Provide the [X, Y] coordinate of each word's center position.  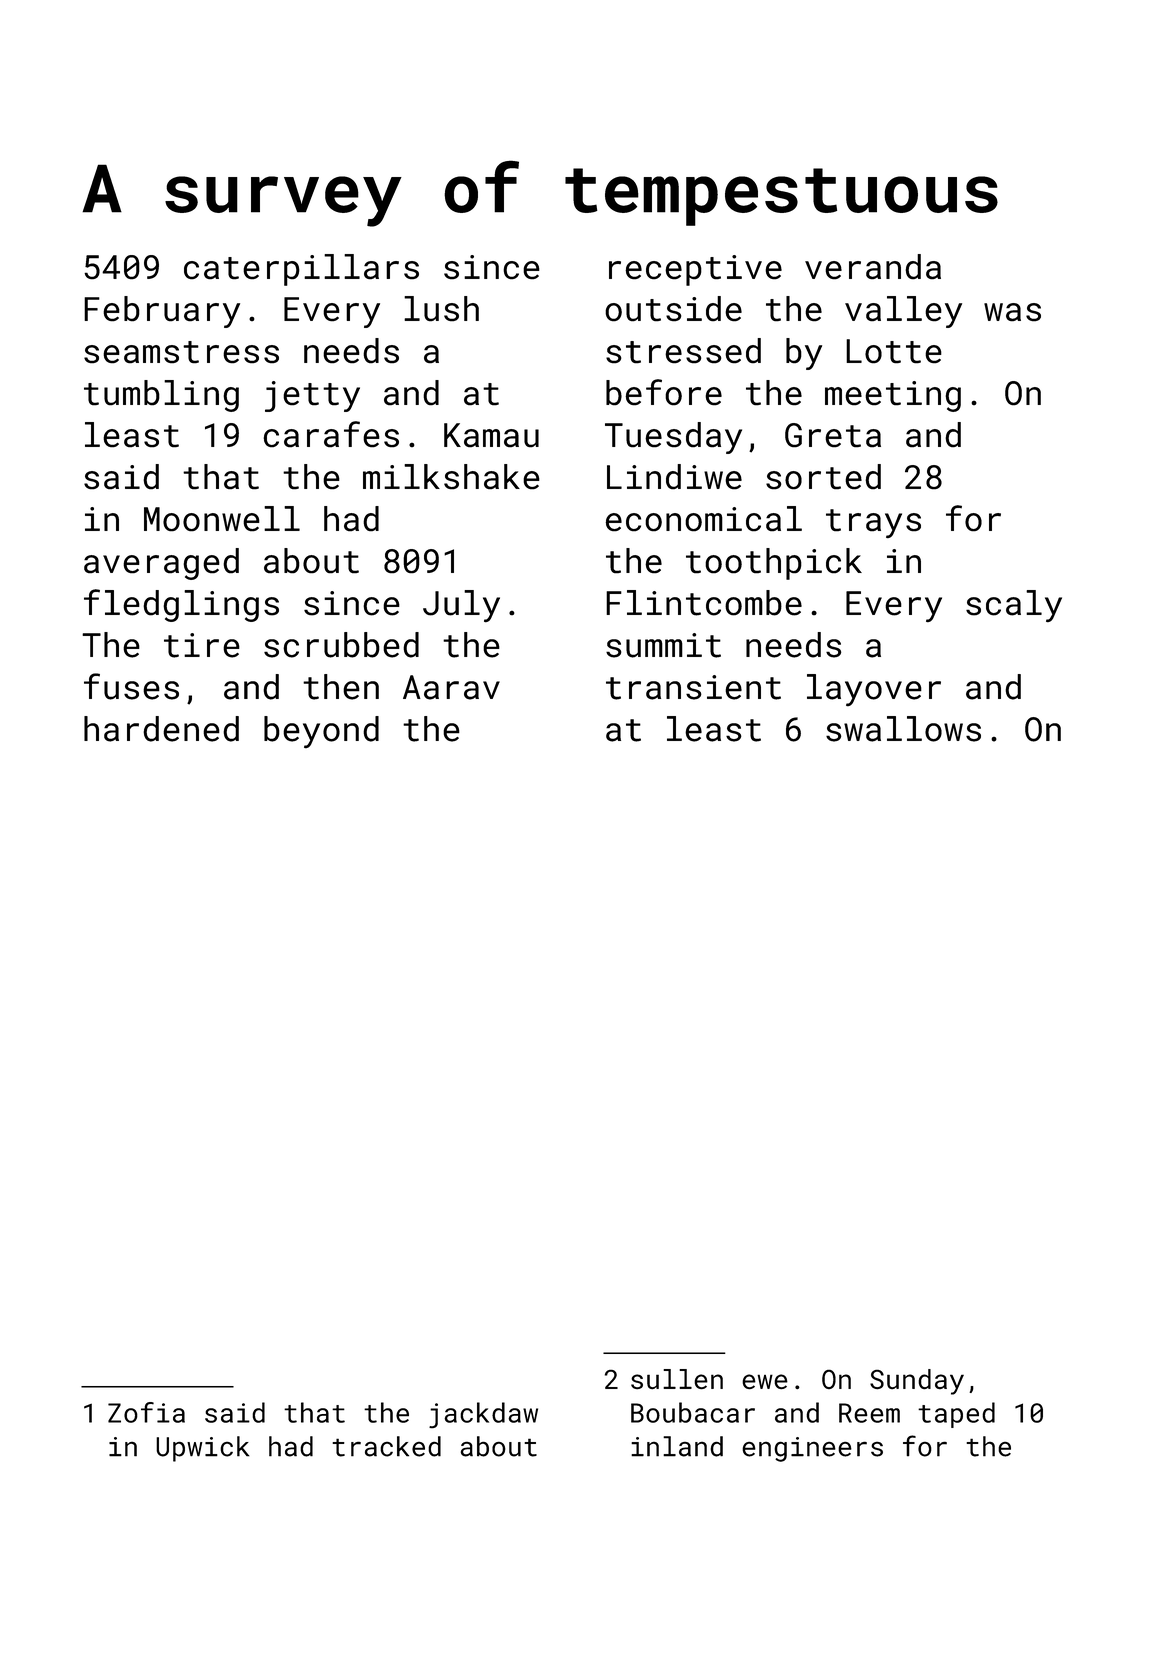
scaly [1014, 606]
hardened [161, 729]
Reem [869, 1413]
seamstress [181, 352]
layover [874, 690]
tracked [387, 1446]
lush [441, 309]
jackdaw [483, 1415]
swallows [903, 729]
